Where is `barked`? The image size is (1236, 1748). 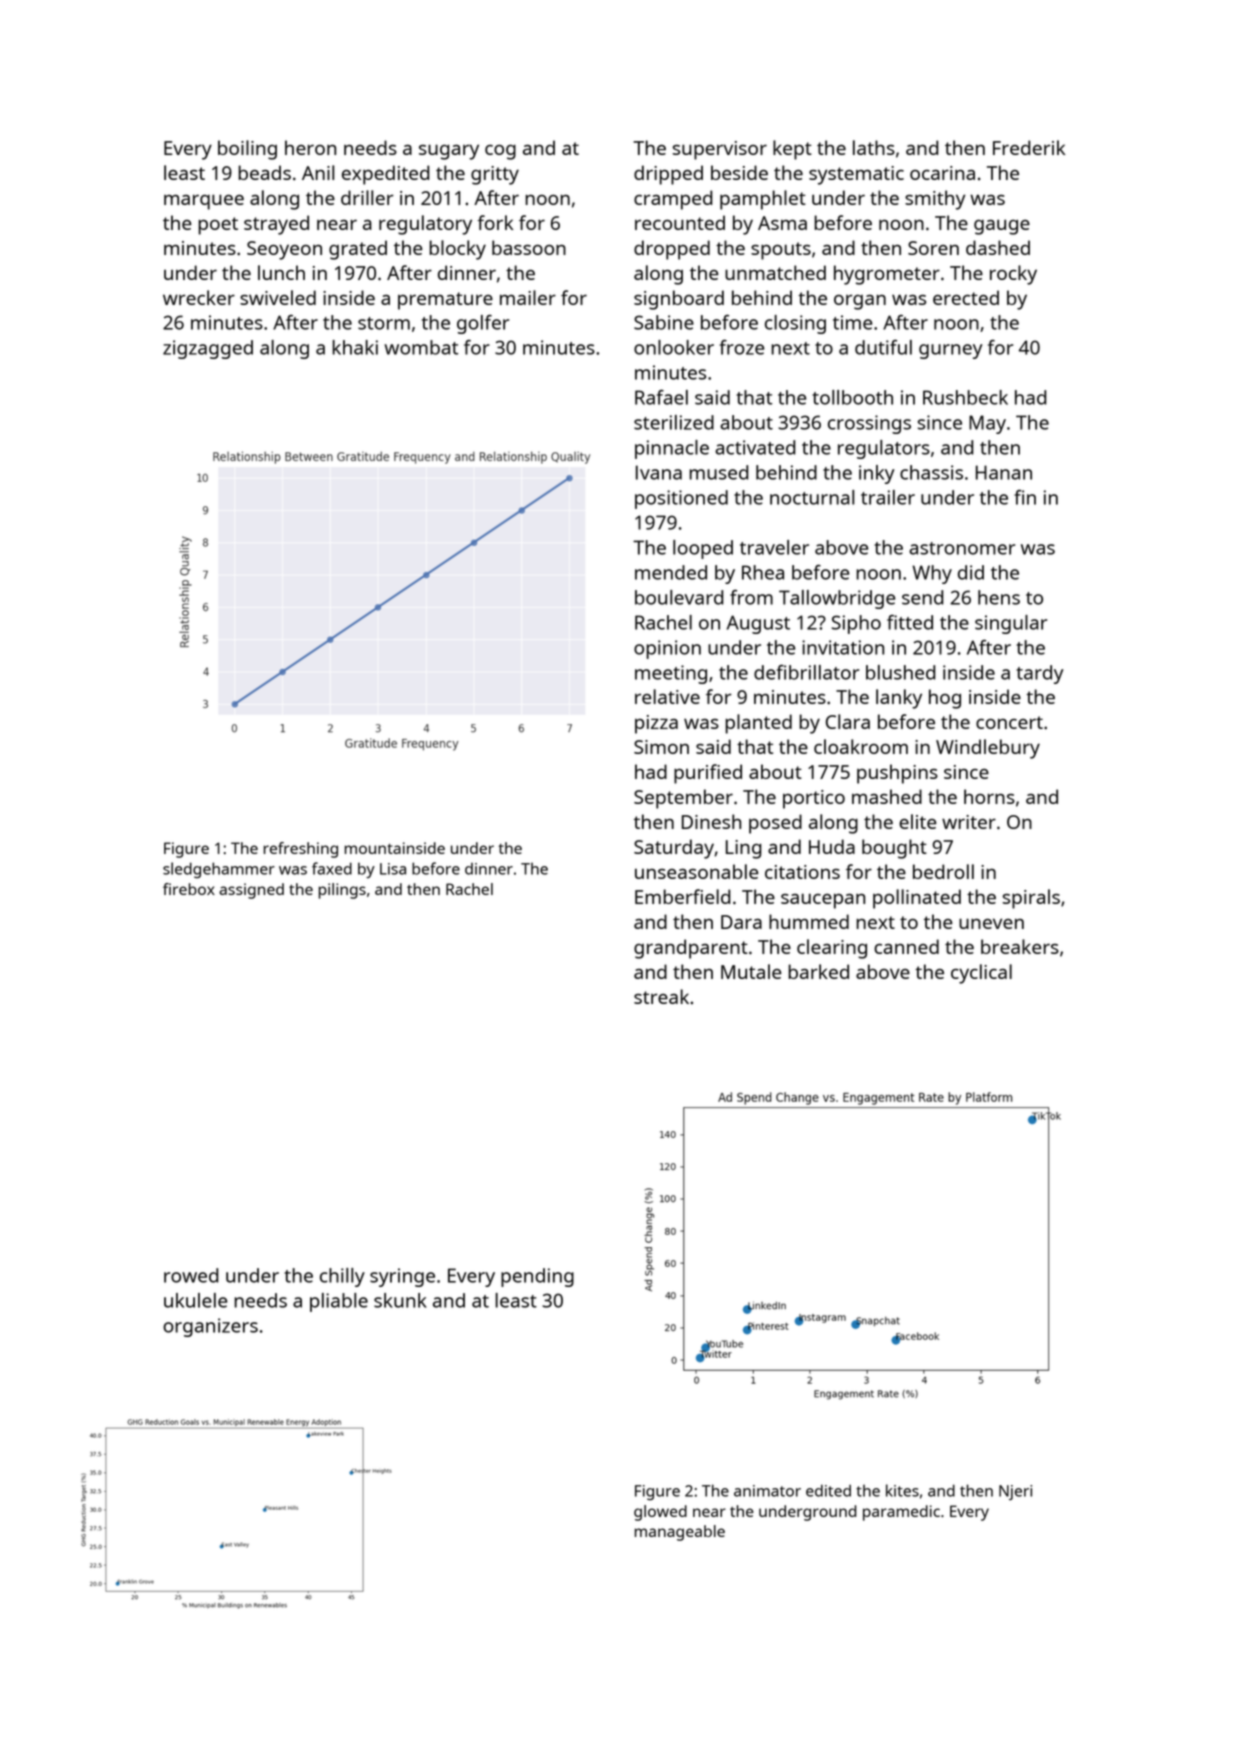
barked is located at coordinates (818, 971).
